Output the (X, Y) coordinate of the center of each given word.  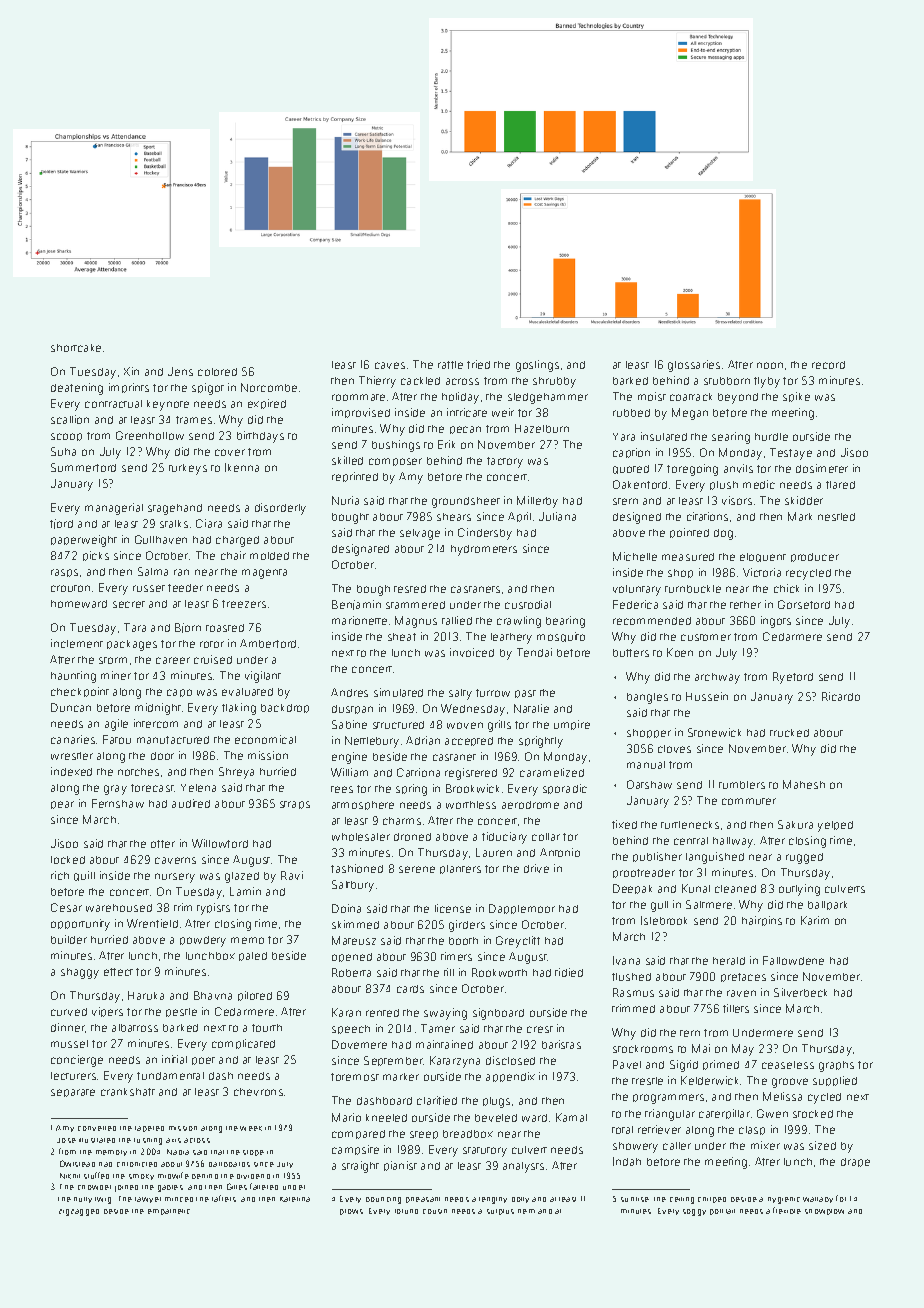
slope (253, 1153)
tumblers (742, 785)
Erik (446, 444)
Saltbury (353, 886)
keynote (168, 405)
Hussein (707, 696)
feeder (185, 588)
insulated (664, 436)
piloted (255, 996)
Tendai (534, 652)
